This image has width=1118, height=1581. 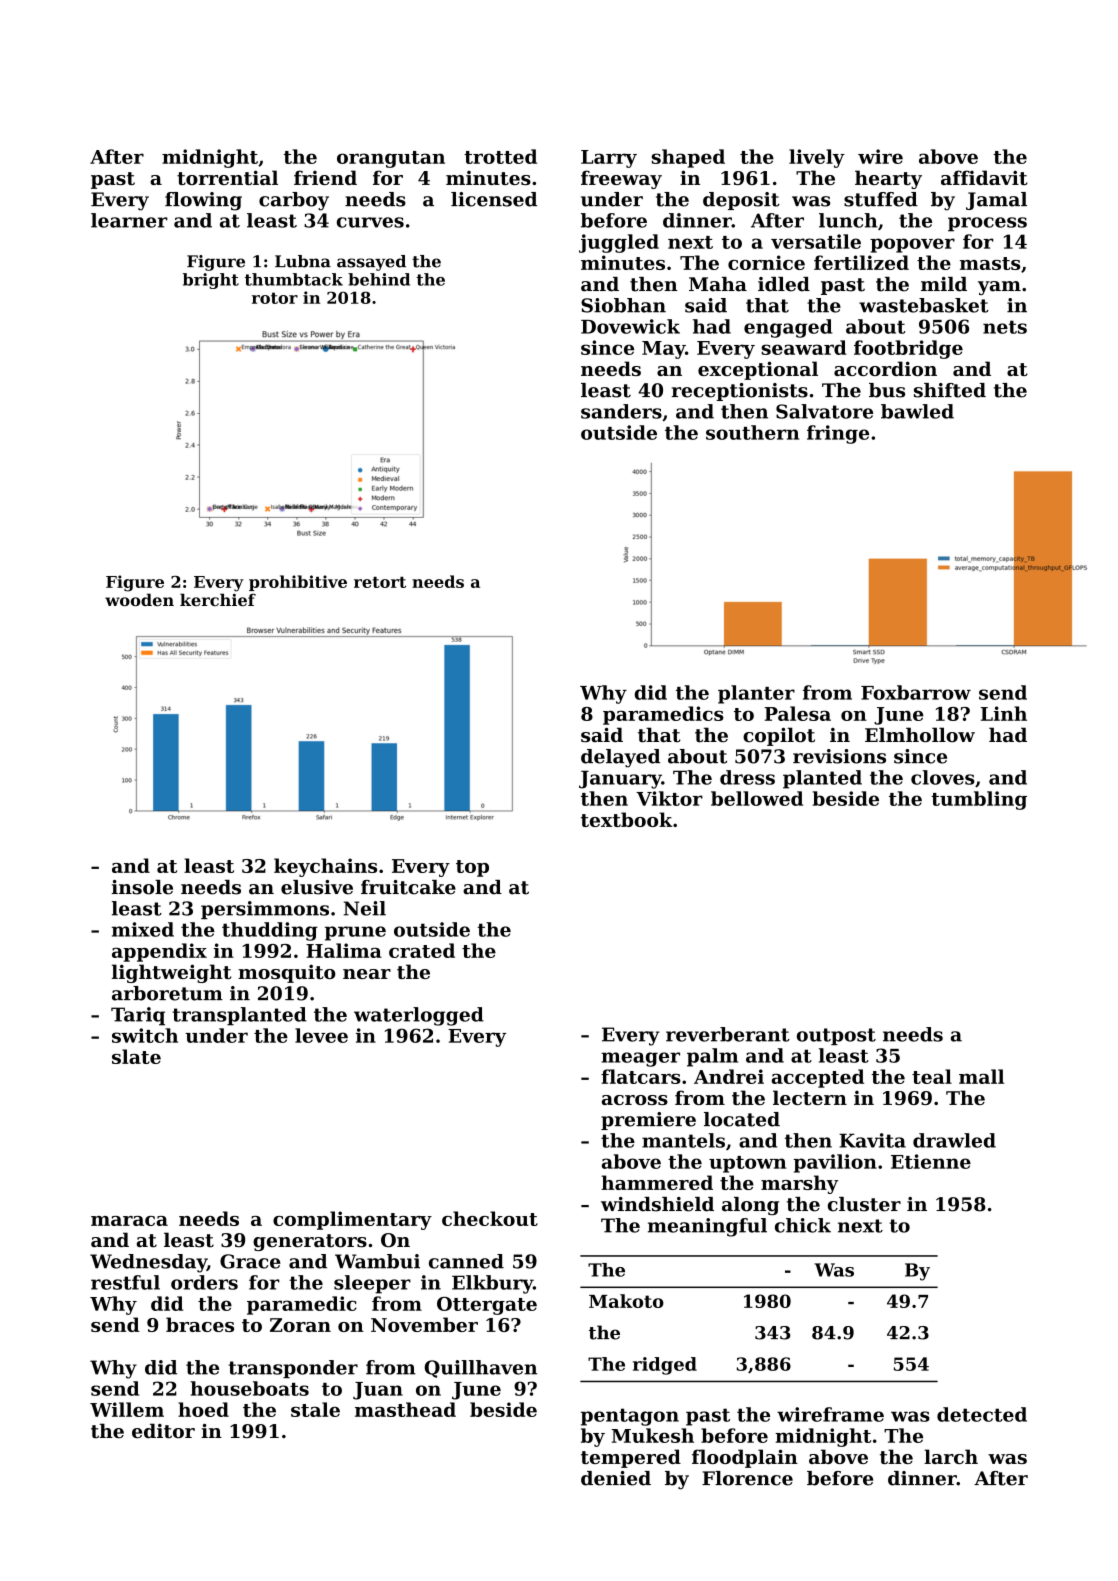 I want to click on prohibitive, so click(x=298, y=583).
